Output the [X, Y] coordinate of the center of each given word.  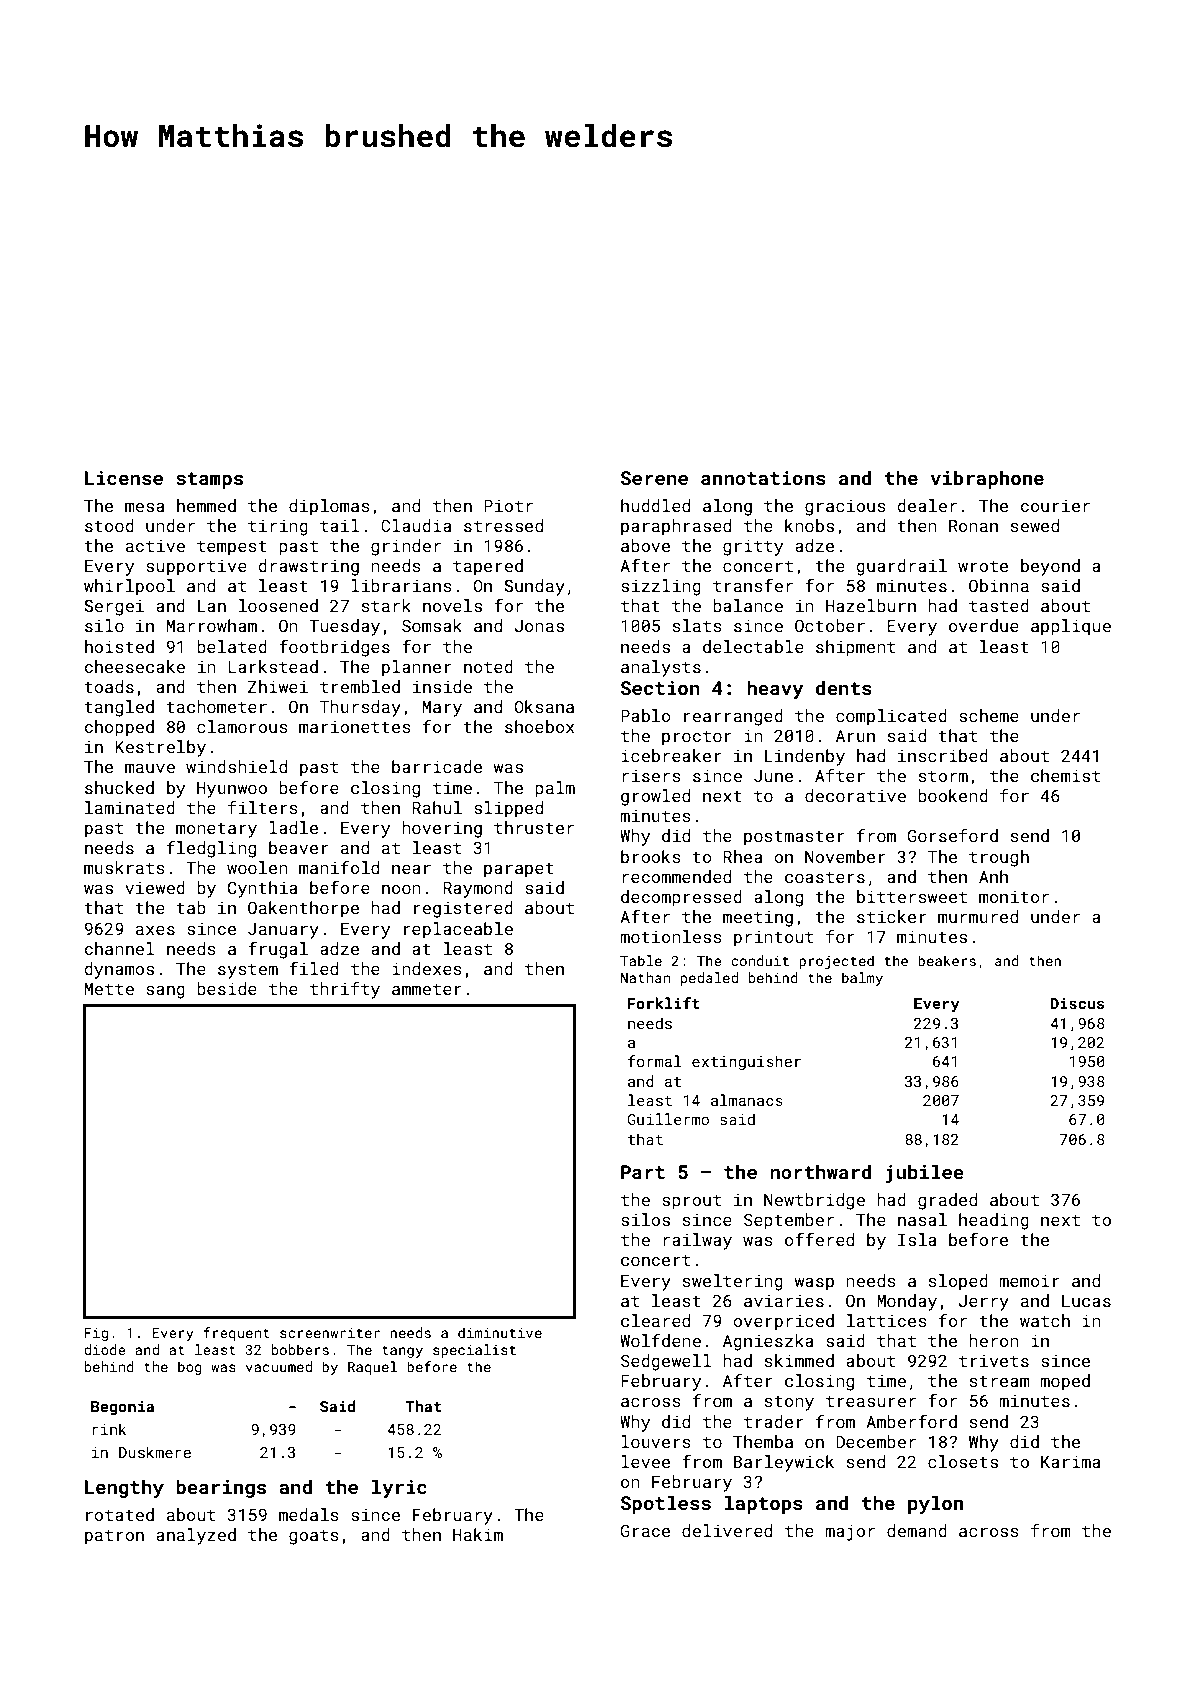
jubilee [925, 1173]
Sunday [535, 587]
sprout [691, 1202]
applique [1071, 627]
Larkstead [273, 666]
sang [165, 992]
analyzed [196, 1536]
